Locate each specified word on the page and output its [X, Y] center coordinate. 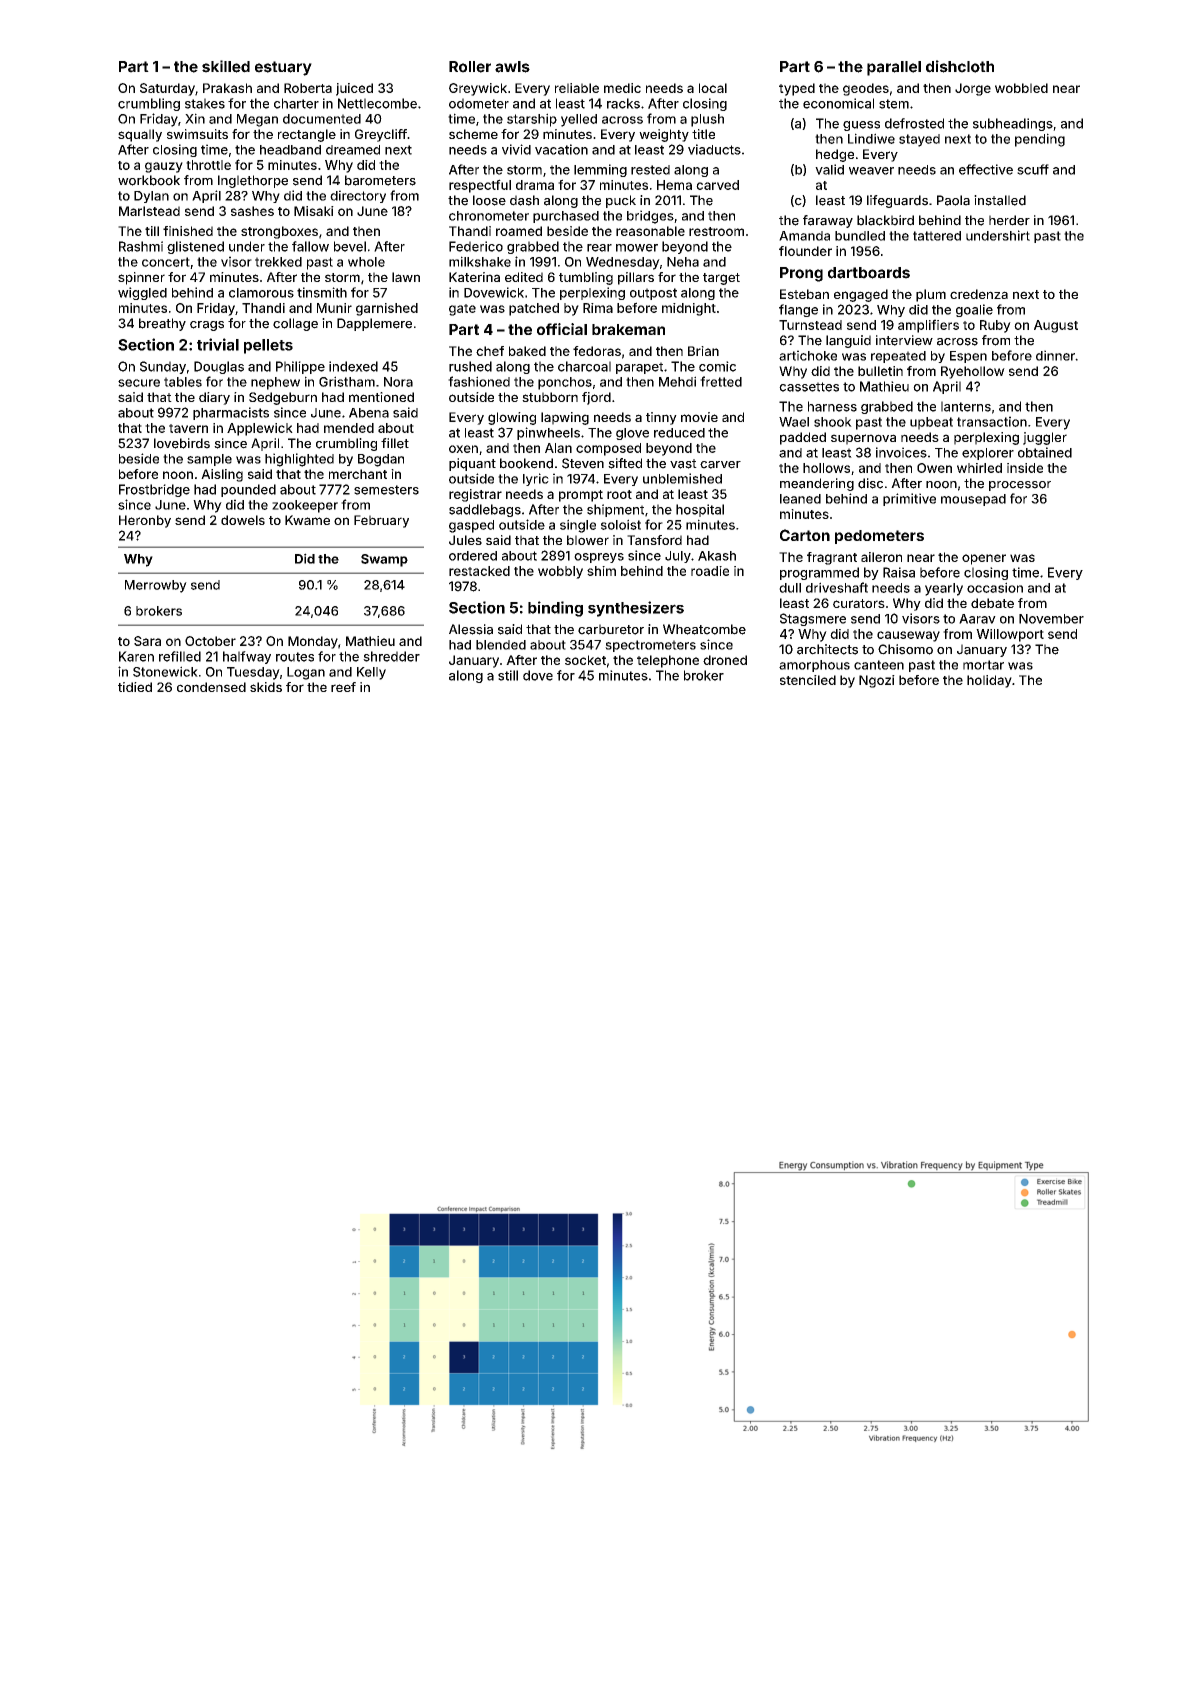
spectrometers [650, 646]
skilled [226, 66]
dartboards [869, 273]
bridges [650, 217]
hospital [700, 510]
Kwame [307, 520]
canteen [879, 665]
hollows [826, 468]
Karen [136, 656]
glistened [195, 247]
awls [512, 67]
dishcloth [960, 66]
